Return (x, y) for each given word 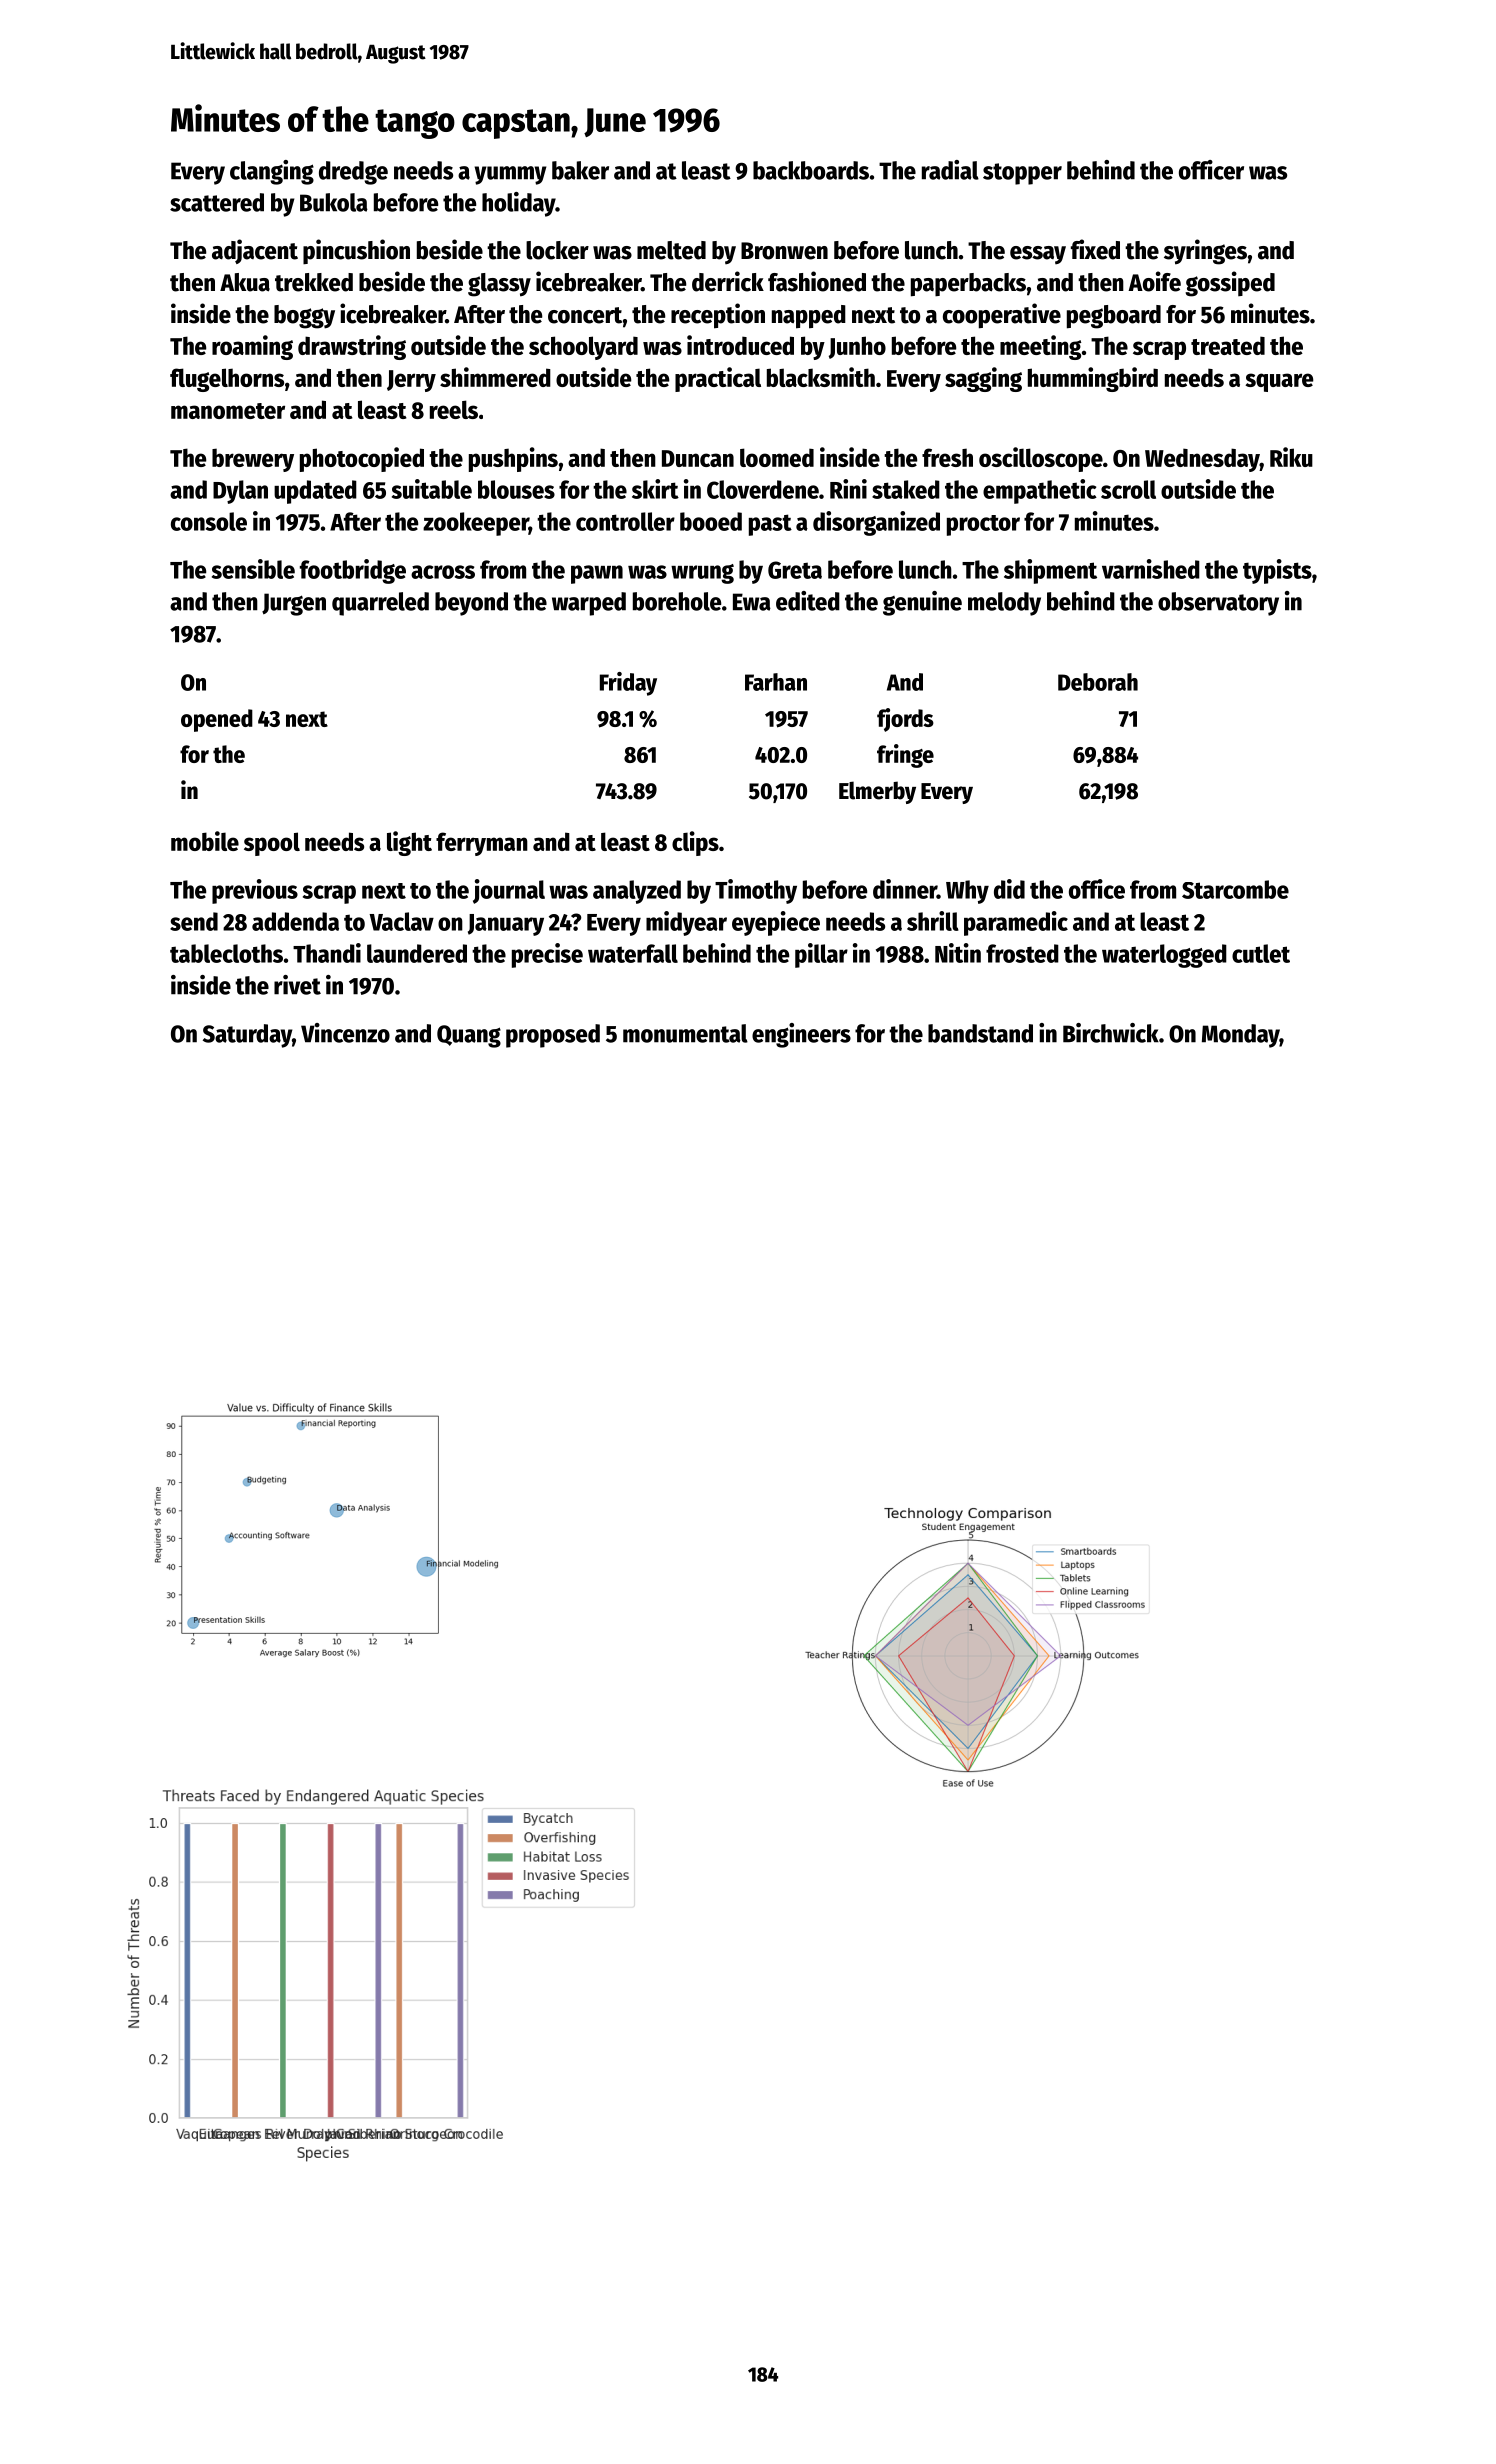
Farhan (776, 682)
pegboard (1114, 317)
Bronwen (784, 251)
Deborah (1098, 682)
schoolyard (583, 348)
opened (217, 720)
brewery (253, 460)
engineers (801, 1035)
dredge (353, 173)
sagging (983, 379)
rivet (297, 985)
